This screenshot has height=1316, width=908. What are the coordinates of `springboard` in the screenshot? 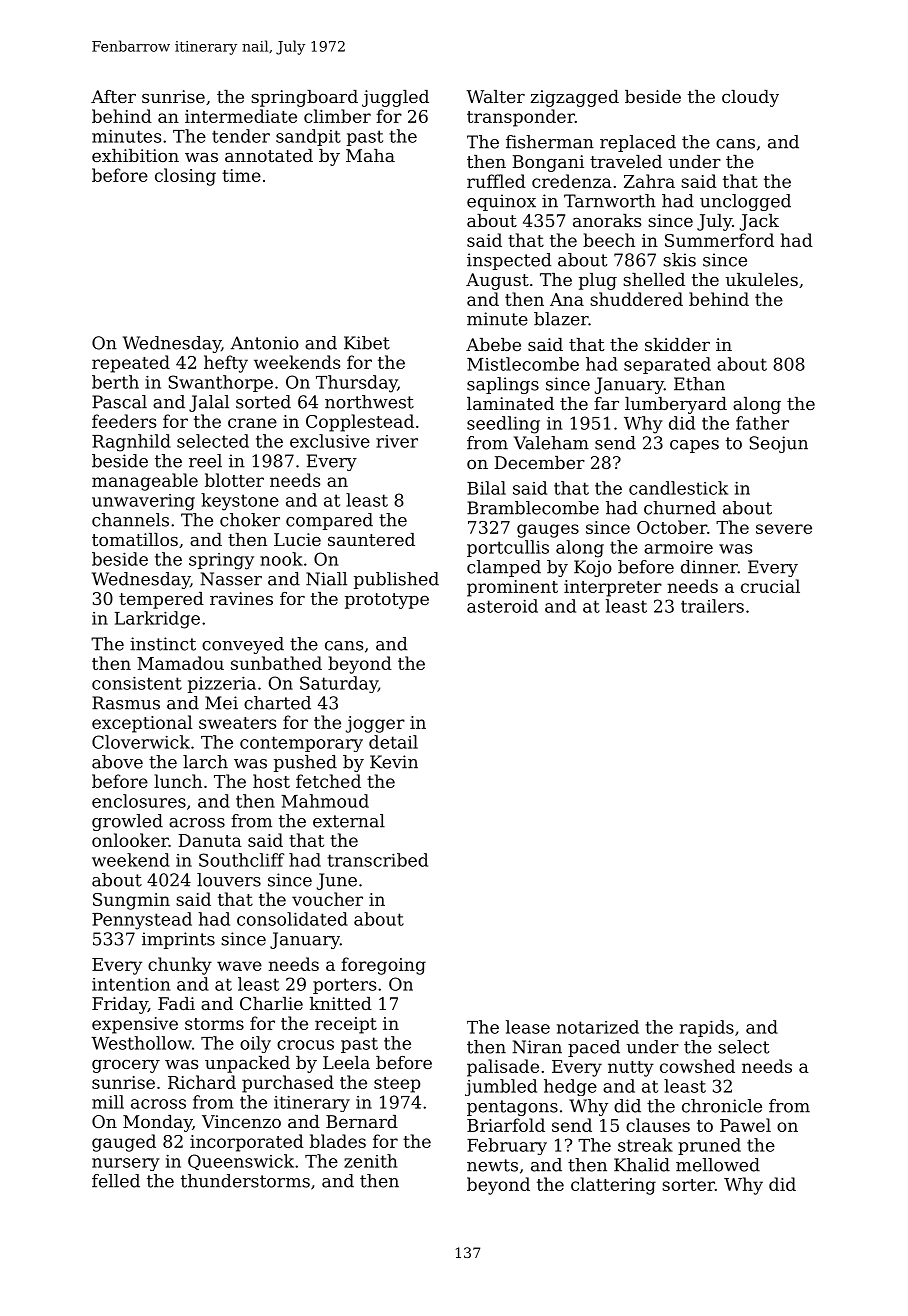 It's located at (304, 98).
